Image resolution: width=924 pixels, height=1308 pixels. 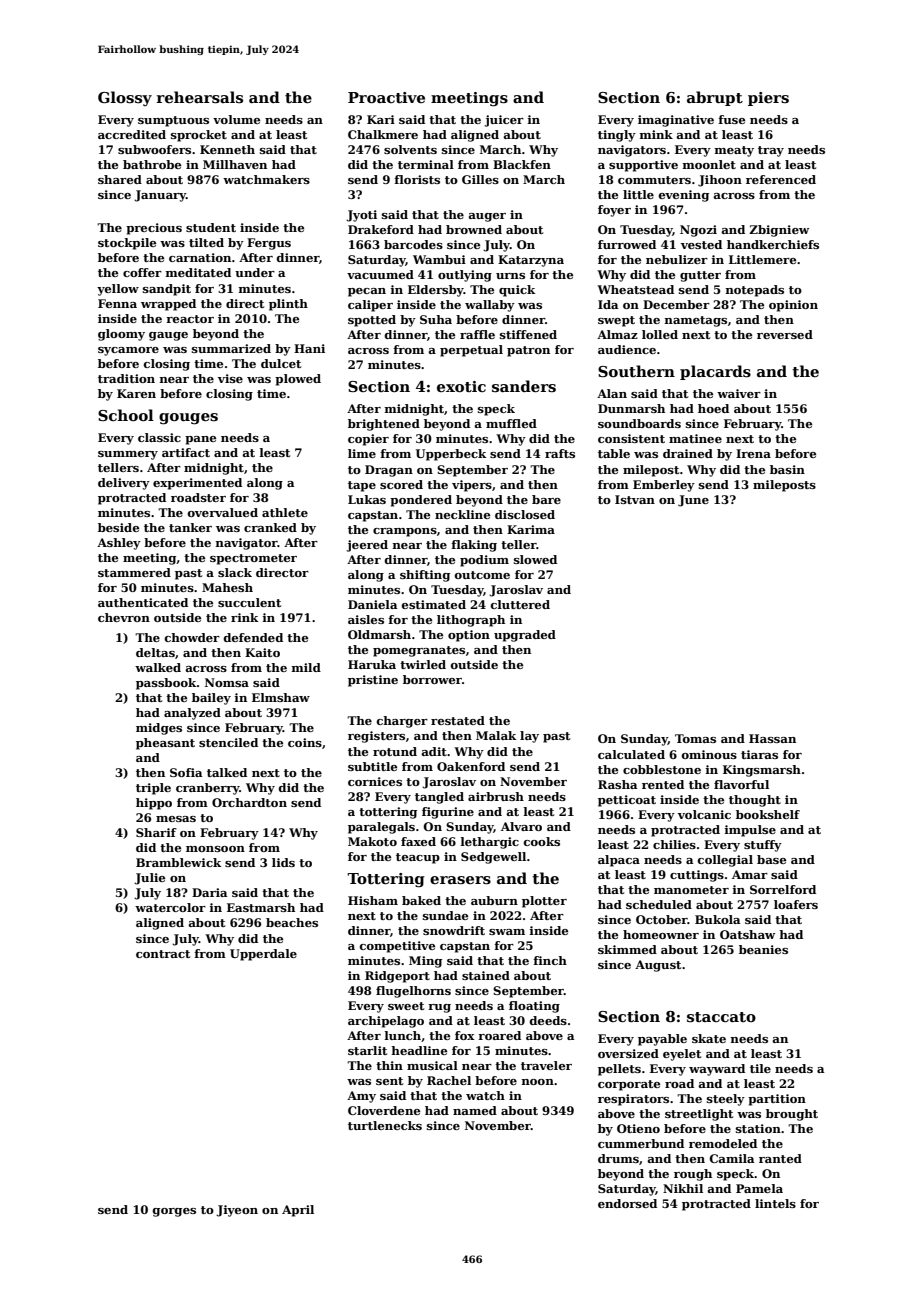 What do you see at coordinates (386, 97) in the screenshot?
I see `Proactive` at bounding box center [386, 97].
